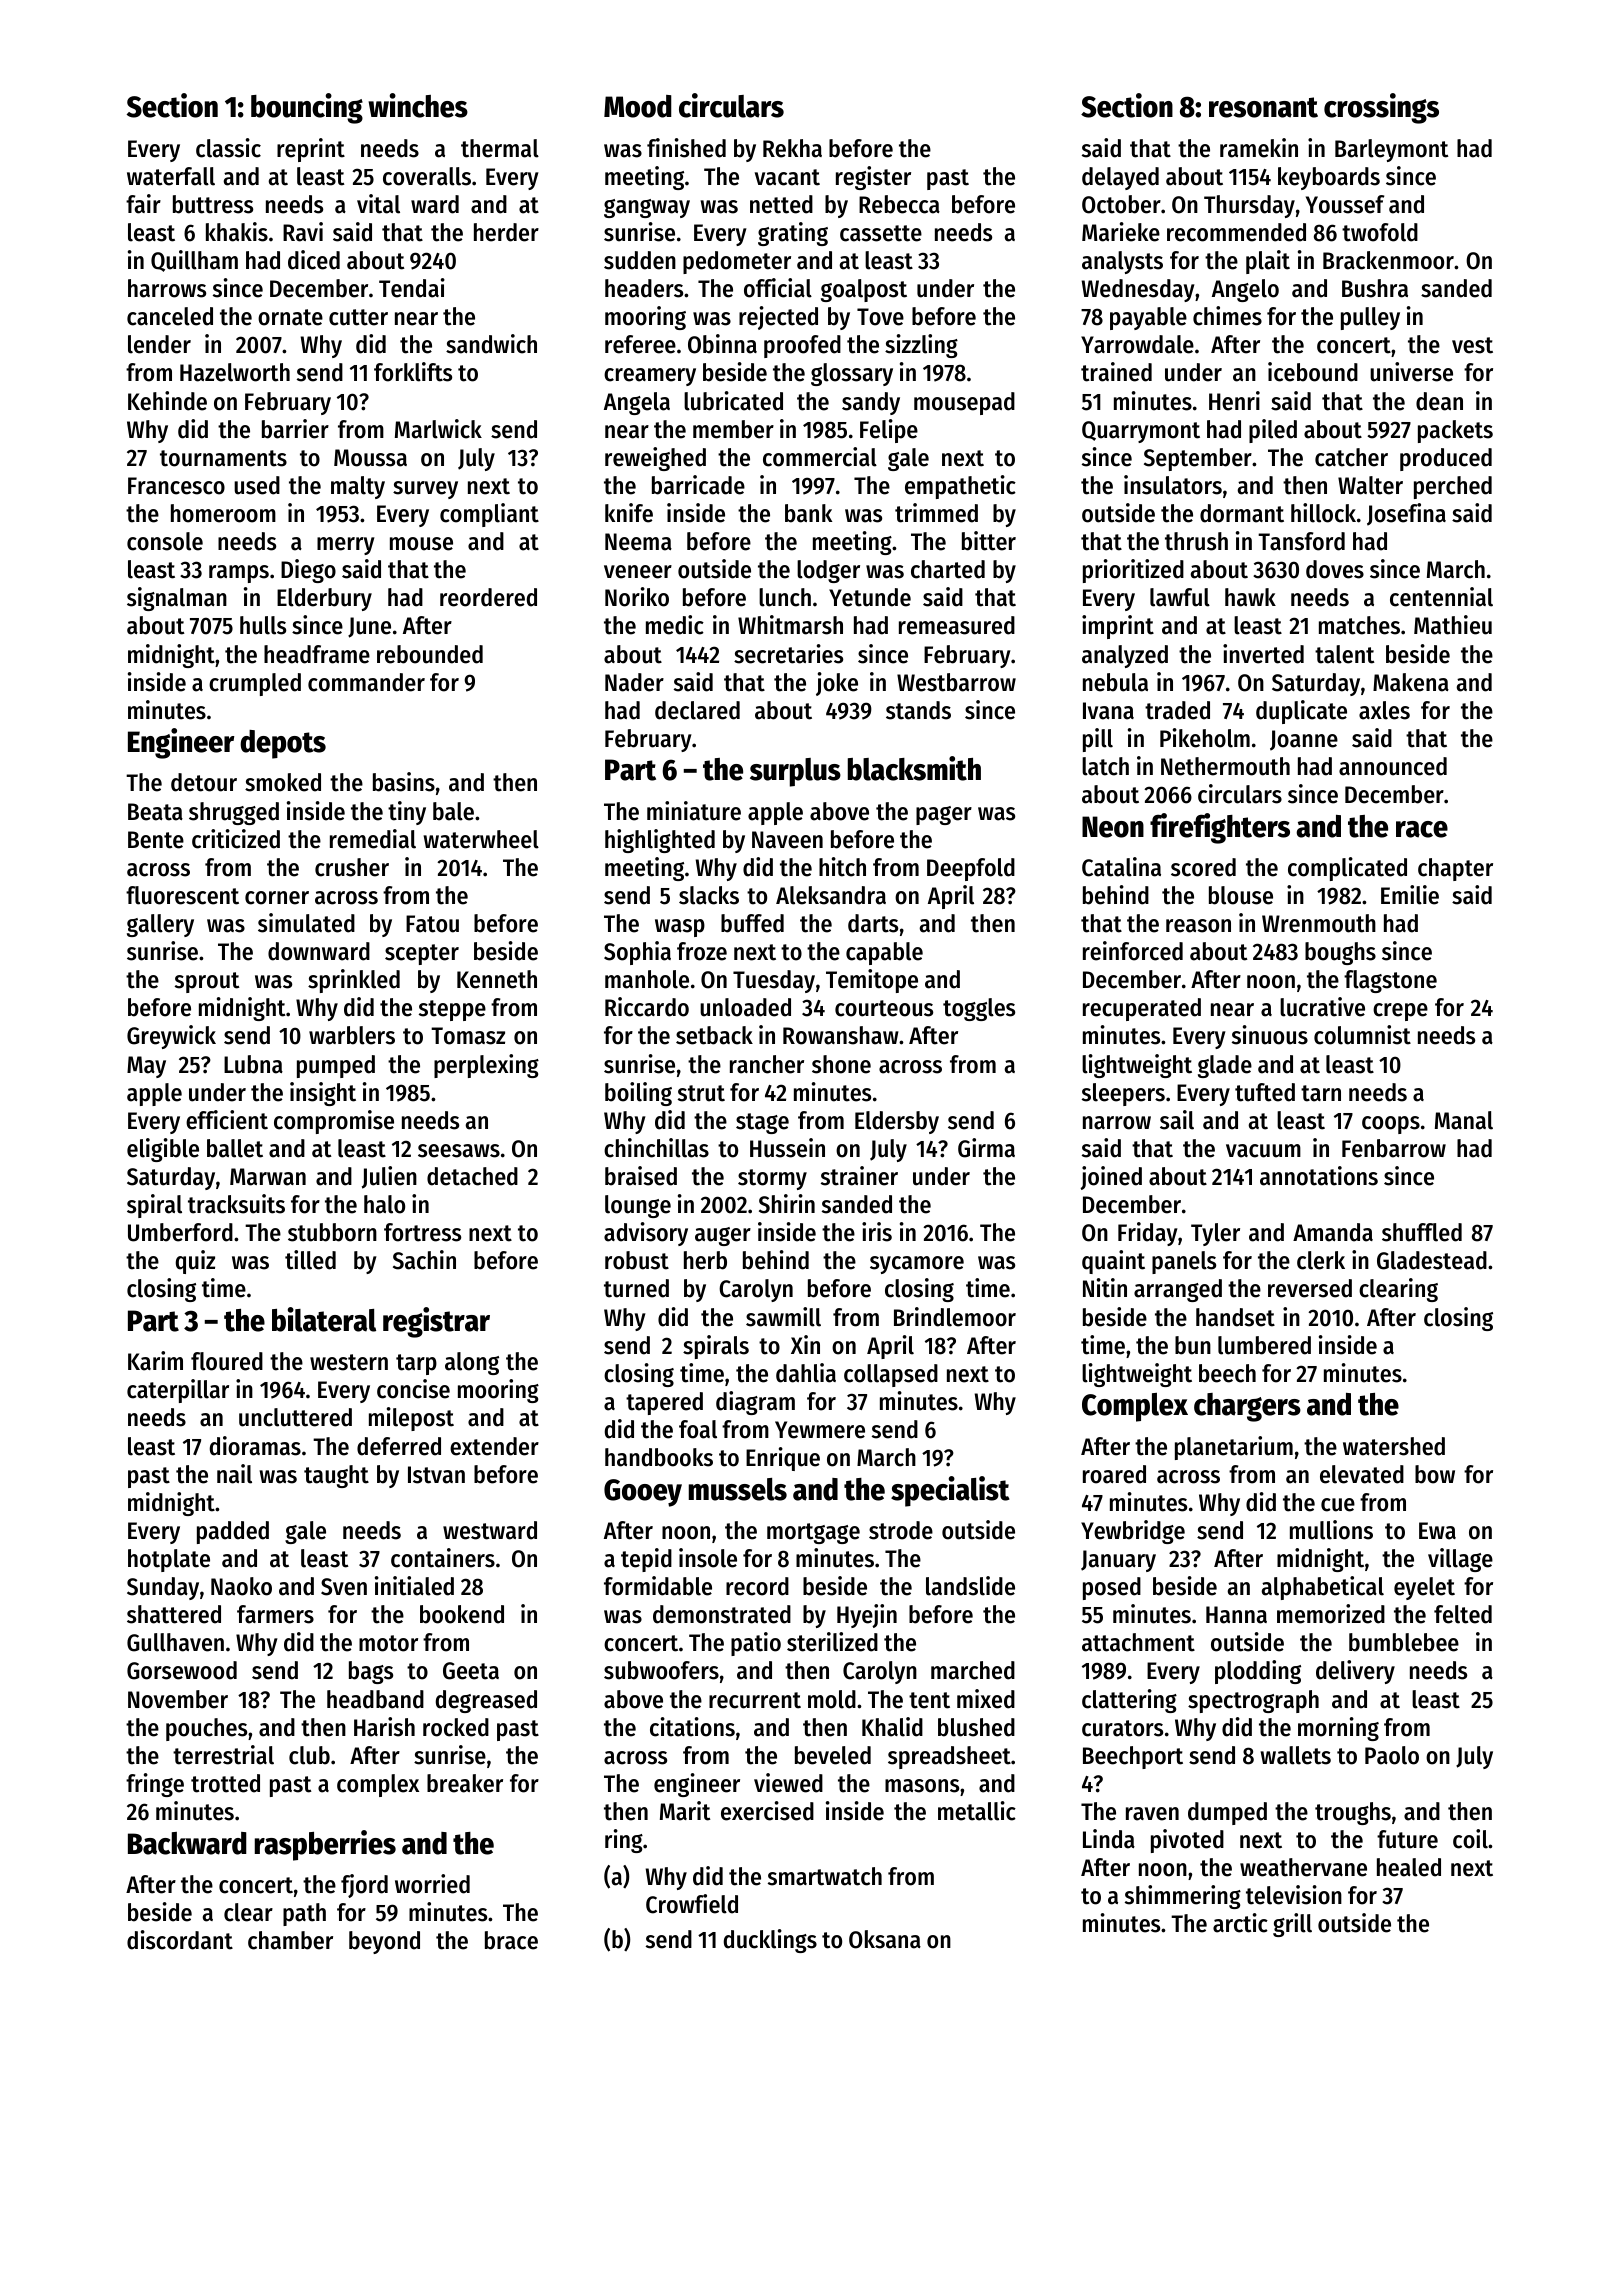  What do you see at coordinates (1464, 1120) in the document?
I see `Manal` at bounding box center [1464, 1120].
